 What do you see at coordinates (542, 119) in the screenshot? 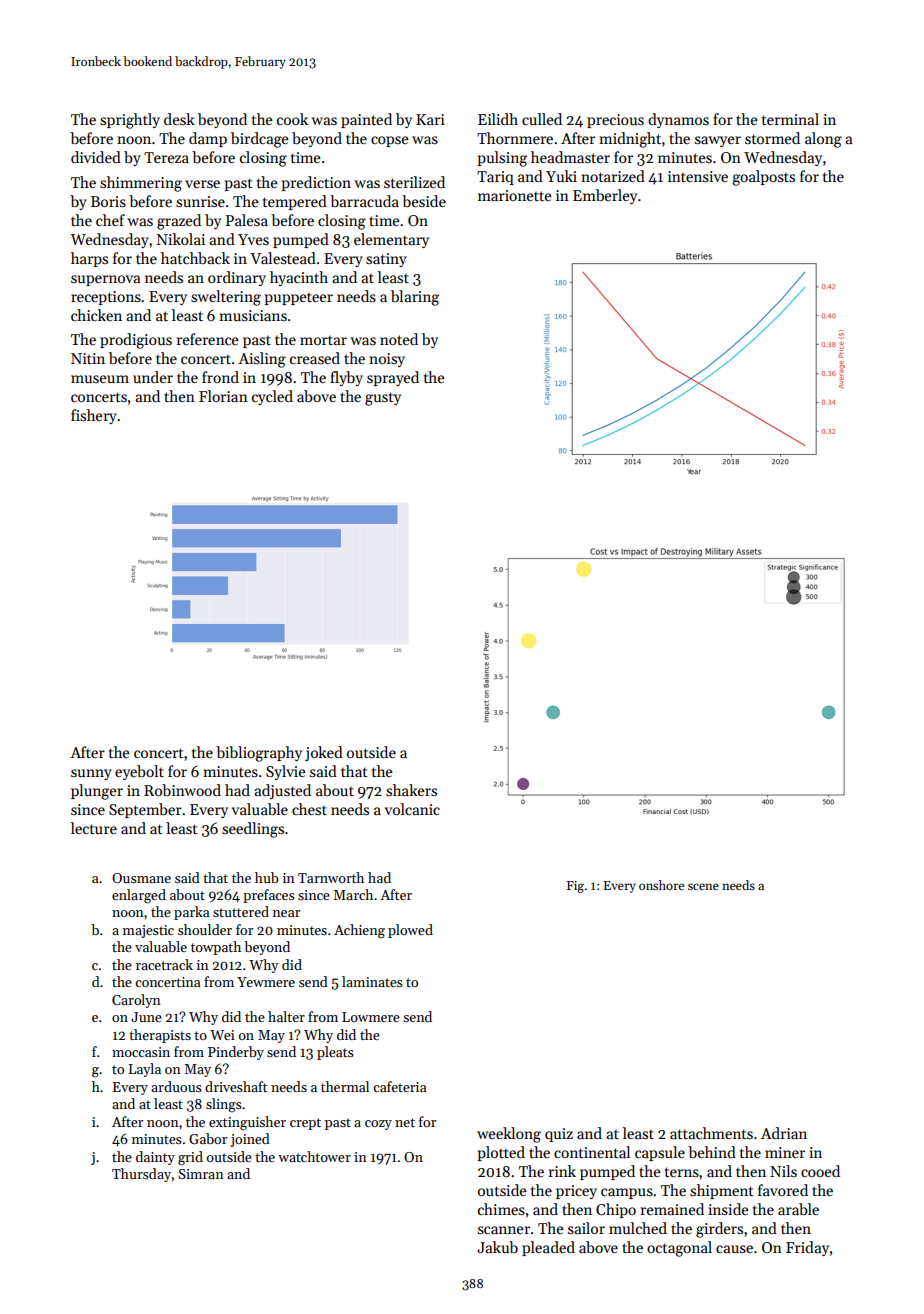
I see `culled` at bounding box center [542, 119].
